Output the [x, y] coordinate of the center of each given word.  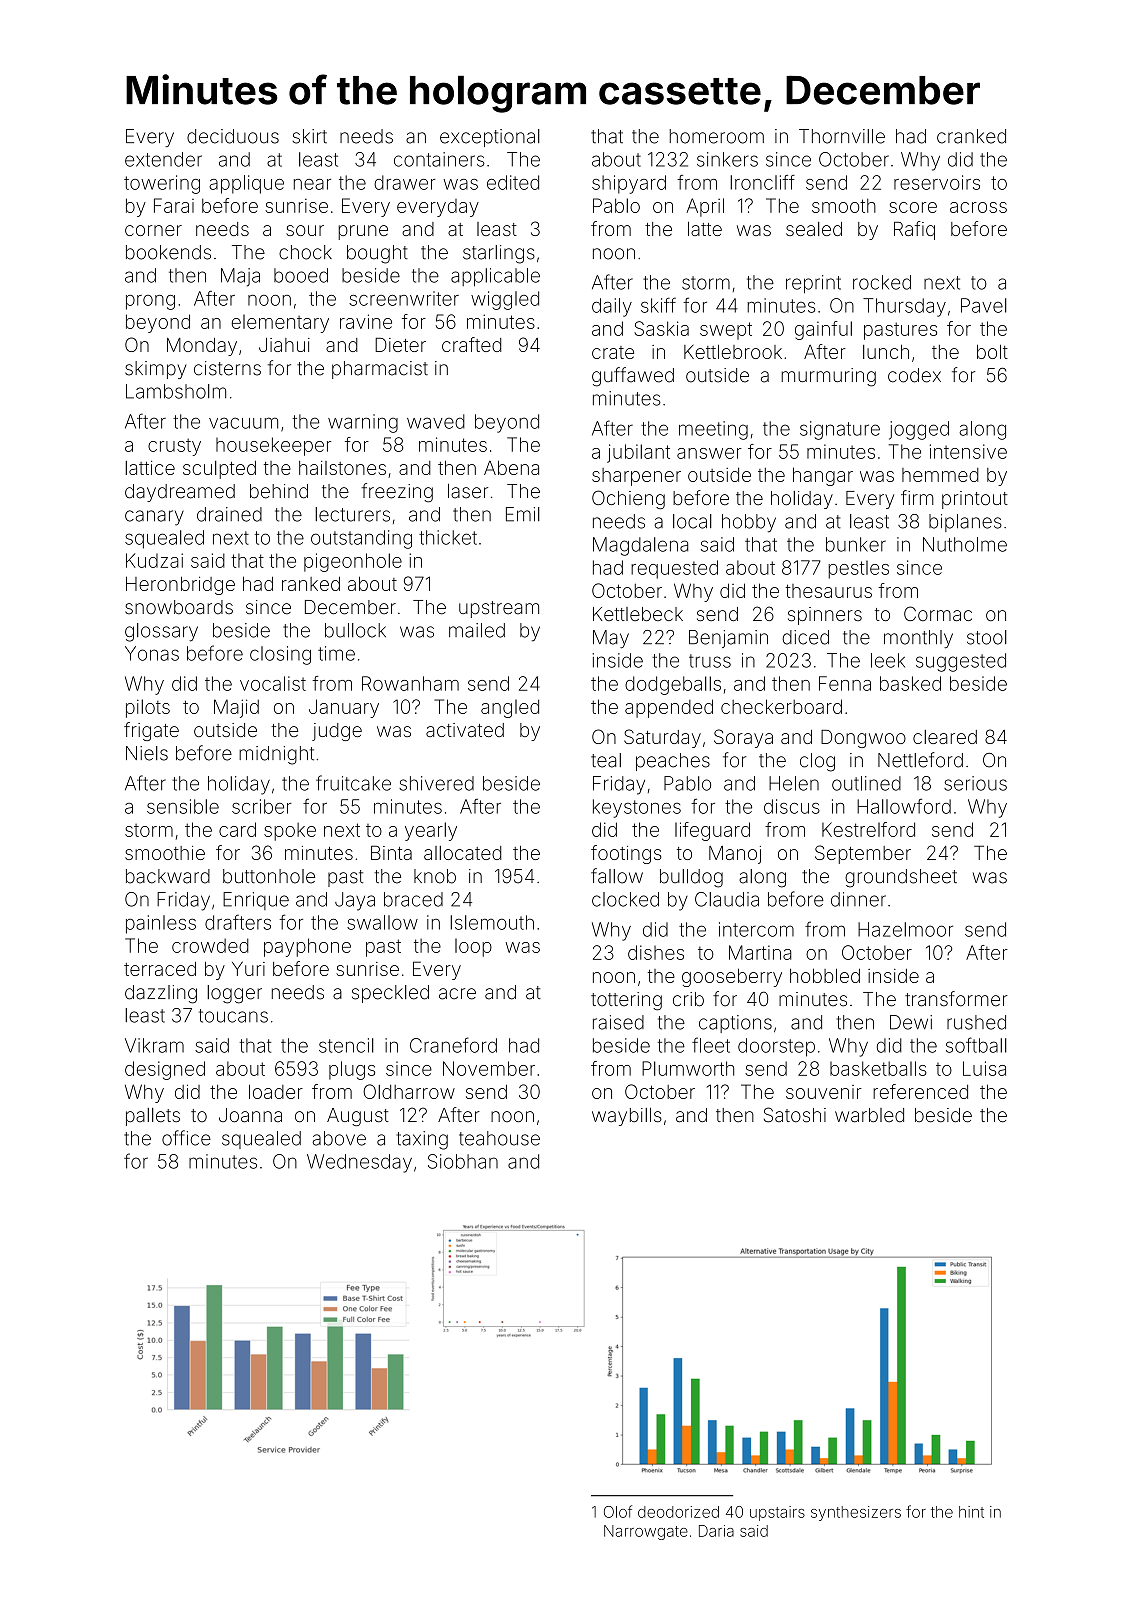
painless [161, 924]
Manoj [735, 855]
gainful [823, 330]
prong [150, 302]
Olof [618, 1511]
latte [705, 228]
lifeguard [712, 831]
